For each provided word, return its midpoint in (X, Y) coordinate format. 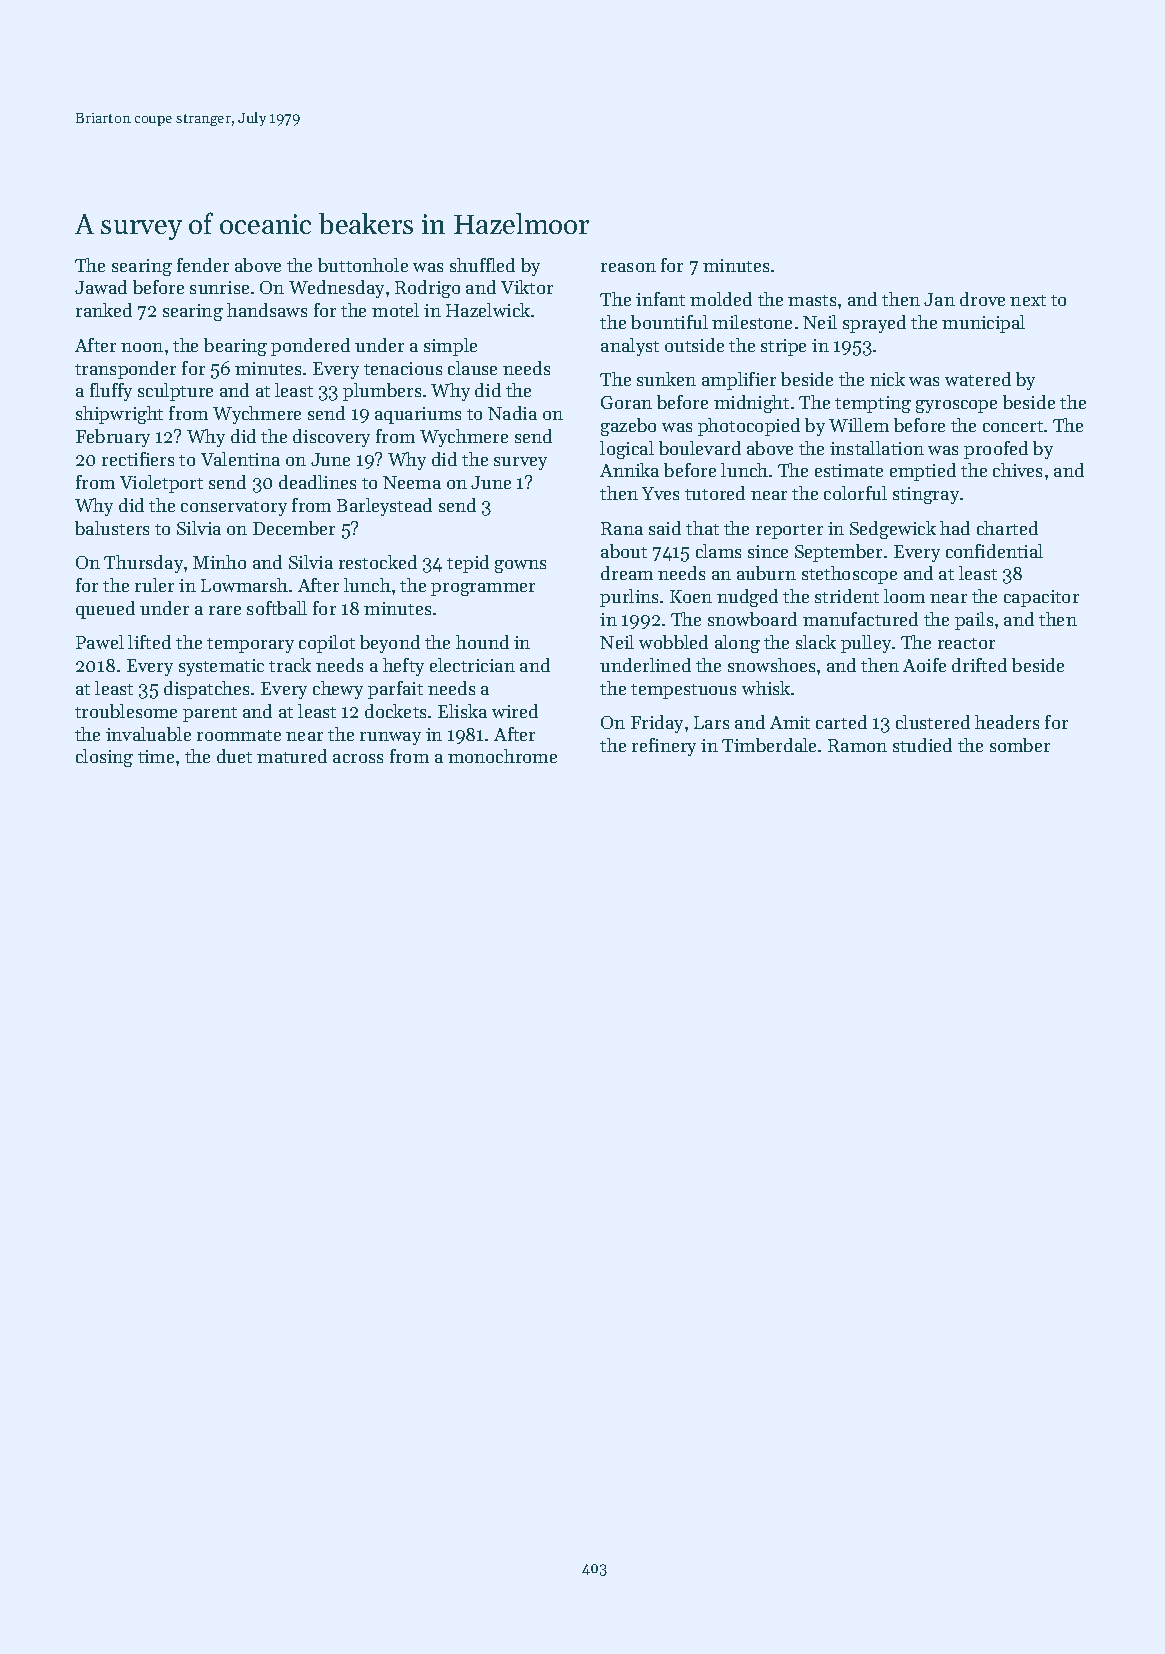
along (737, 644)
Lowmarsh (244, 585)
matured (292, 756)
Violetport (161, 484)
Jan (939, 299)
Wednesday (336, 289)
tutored (715, 493)
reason (628, 267)
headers (1007, 722)
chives (1017, 470)
